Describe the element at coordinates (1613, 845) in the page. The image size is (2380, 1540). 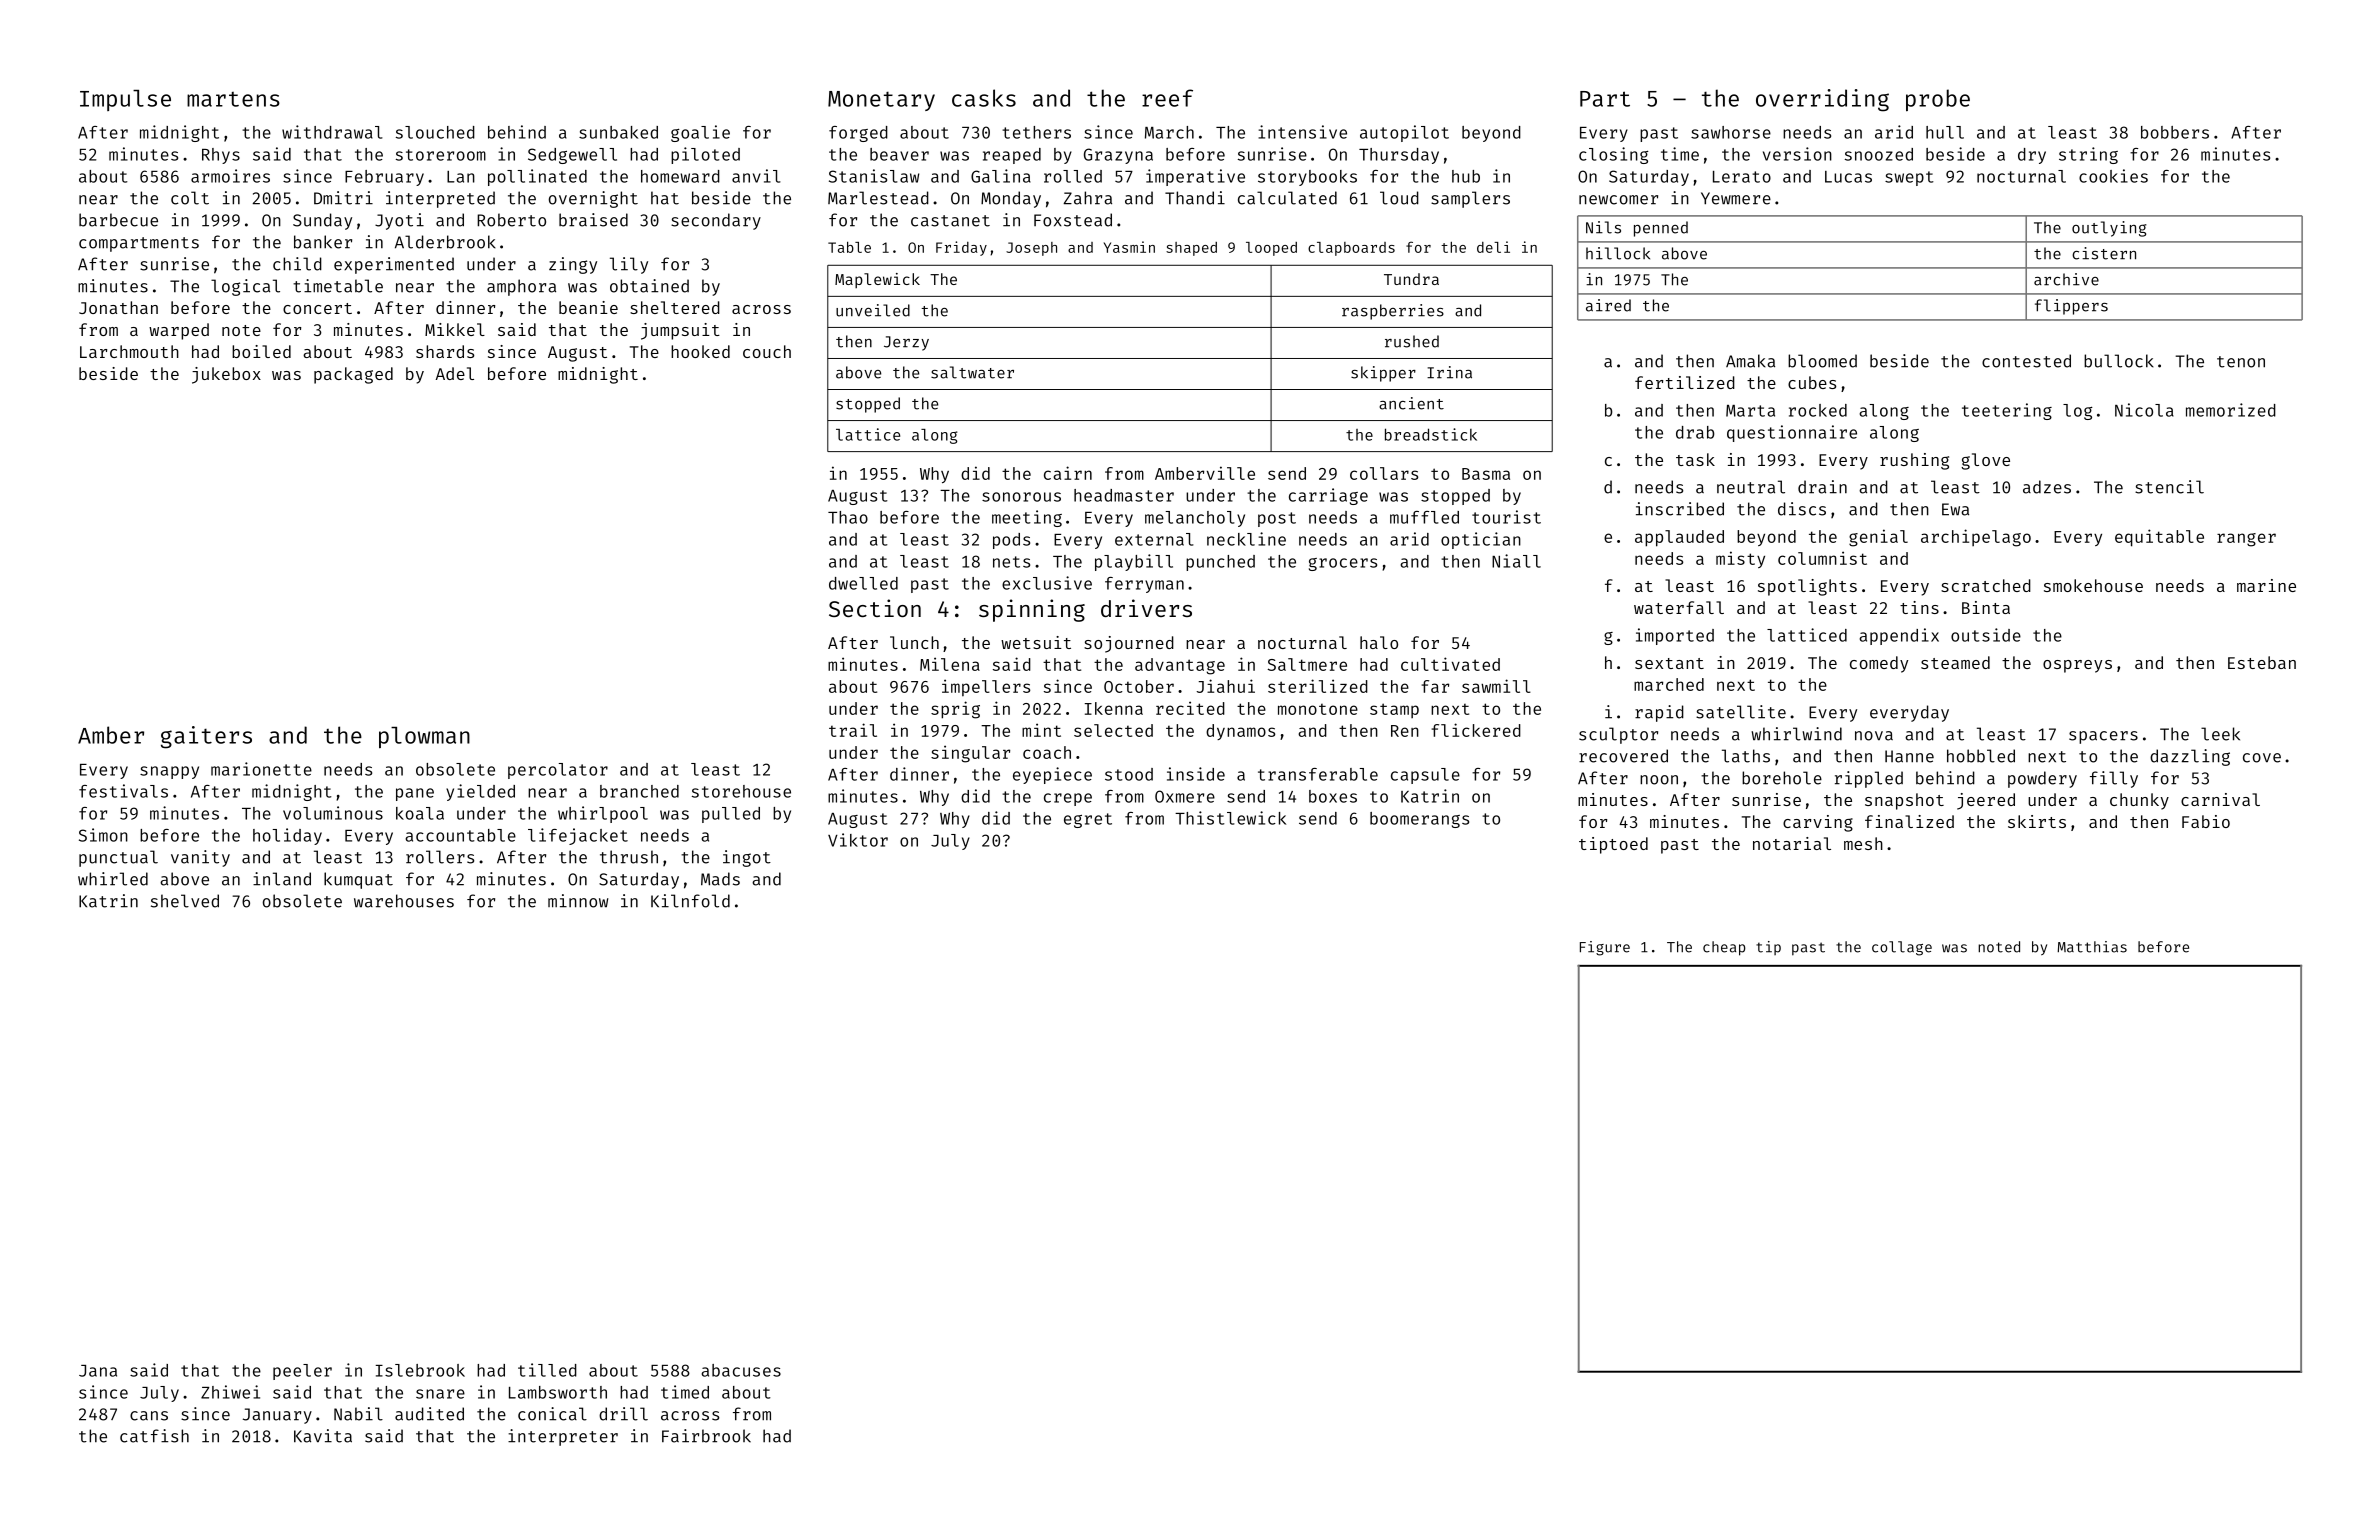
I see `tiptoed` at that location.
